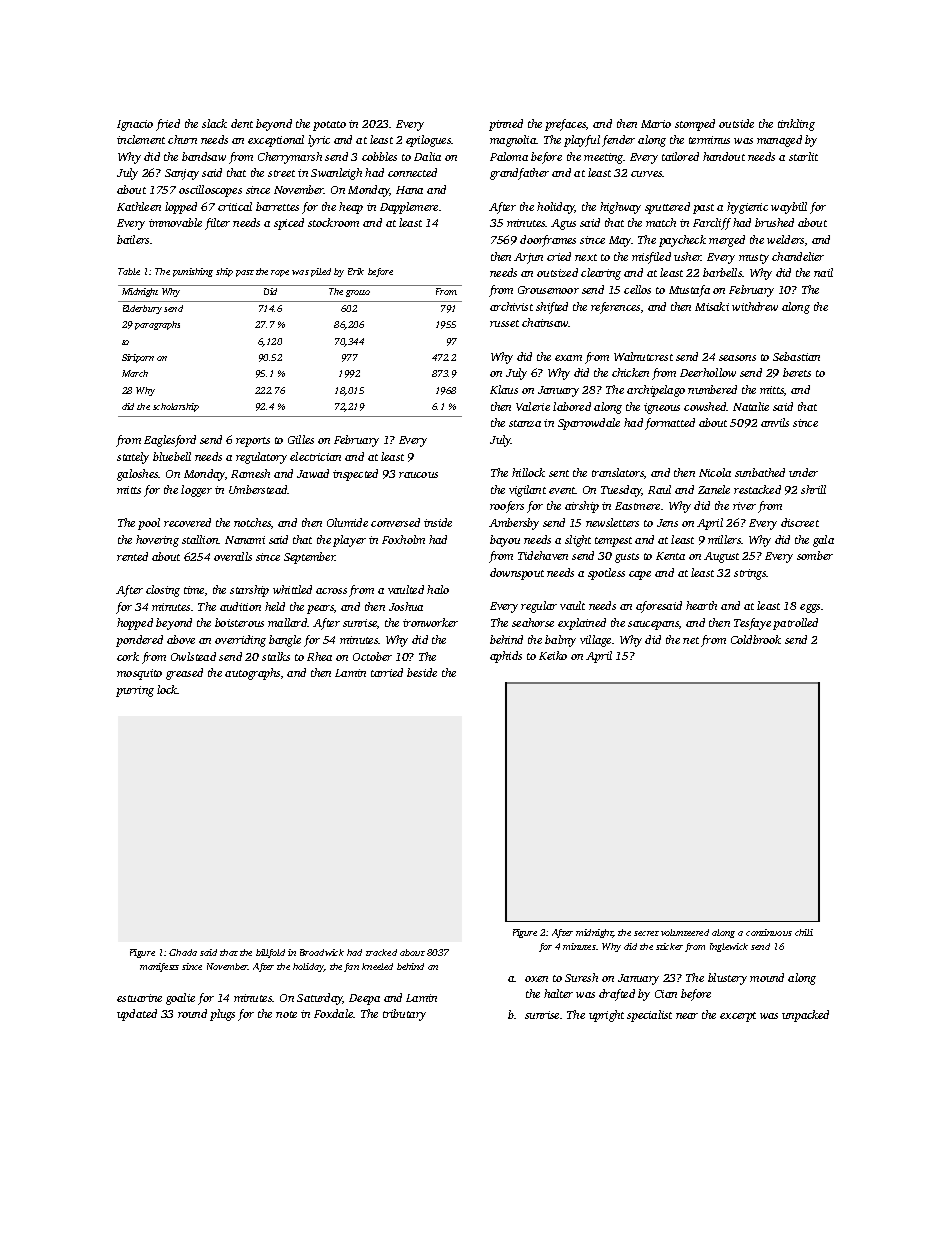 This screenshot has width=952, height=1233. What do you see at coordinates (823, 541) in the screenshot?
I see `gala` at bounding box center [823, 541].
